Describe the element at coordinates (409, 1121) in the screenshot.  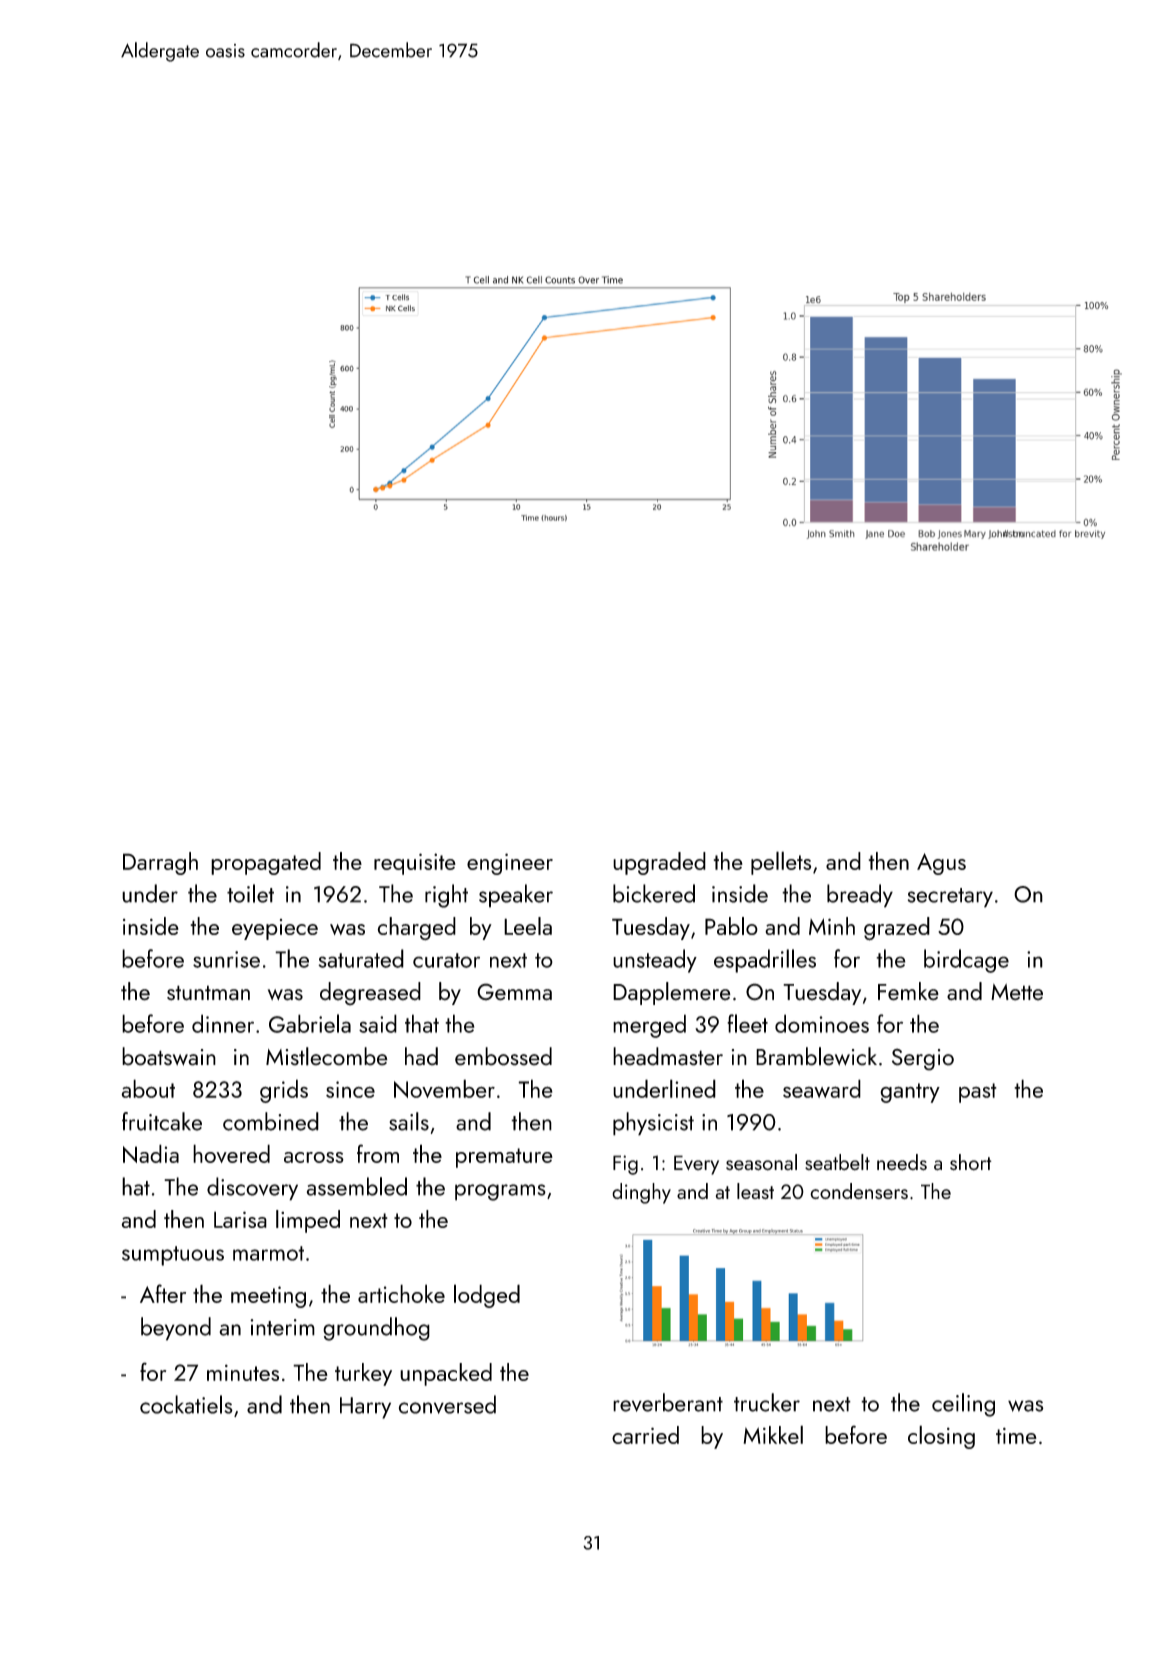
I see `sails` at that location.
